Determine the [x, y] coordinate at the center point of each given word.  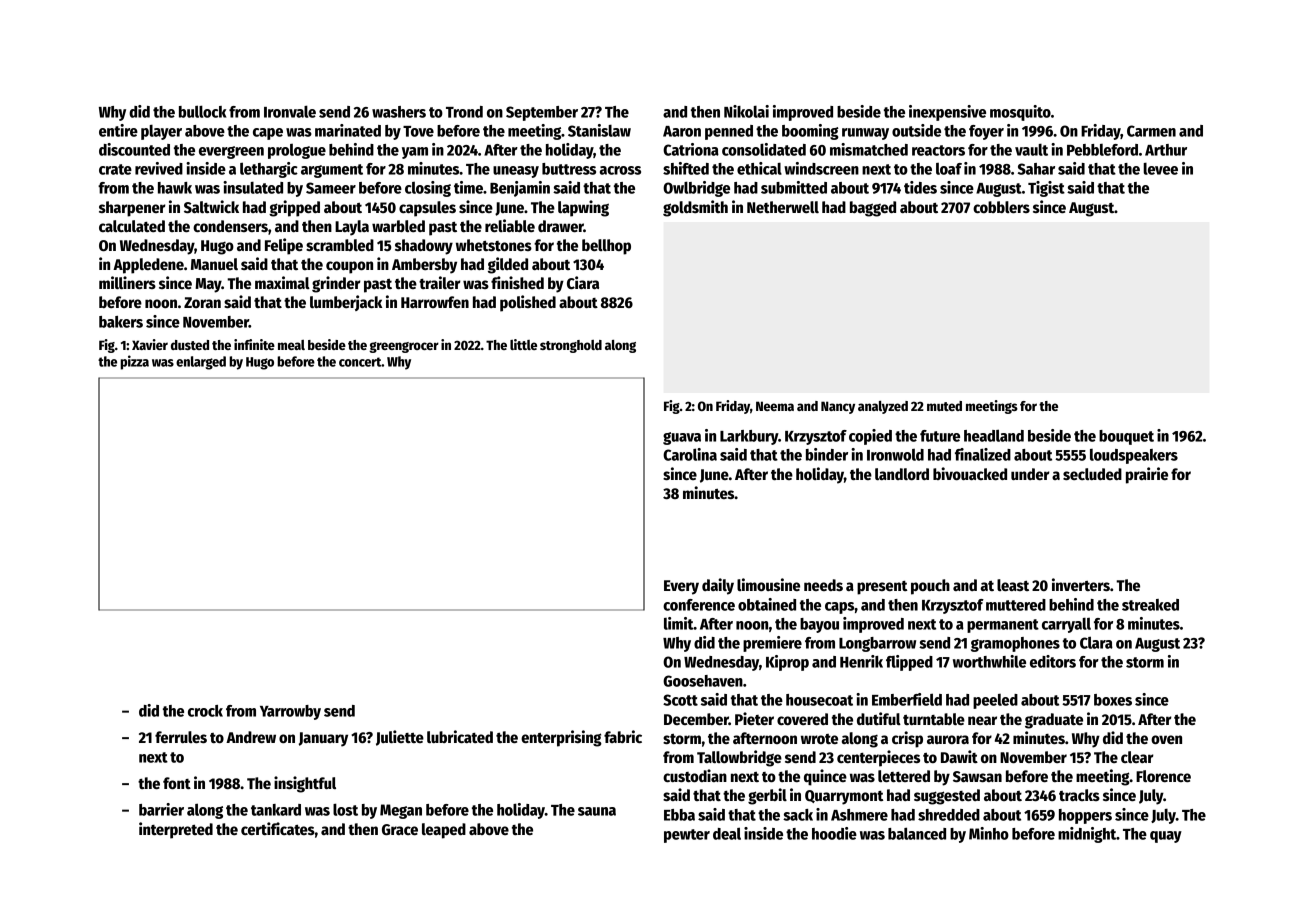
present [882, 588]
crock [205, 711]
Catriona [691, 149]
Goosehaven [703, 681]
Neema [775, 406]
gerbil [767, 796]
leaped [444, 831]
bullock [202, 111]
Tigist [1046, 189]
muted [944, 406]
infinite [254, 344]
